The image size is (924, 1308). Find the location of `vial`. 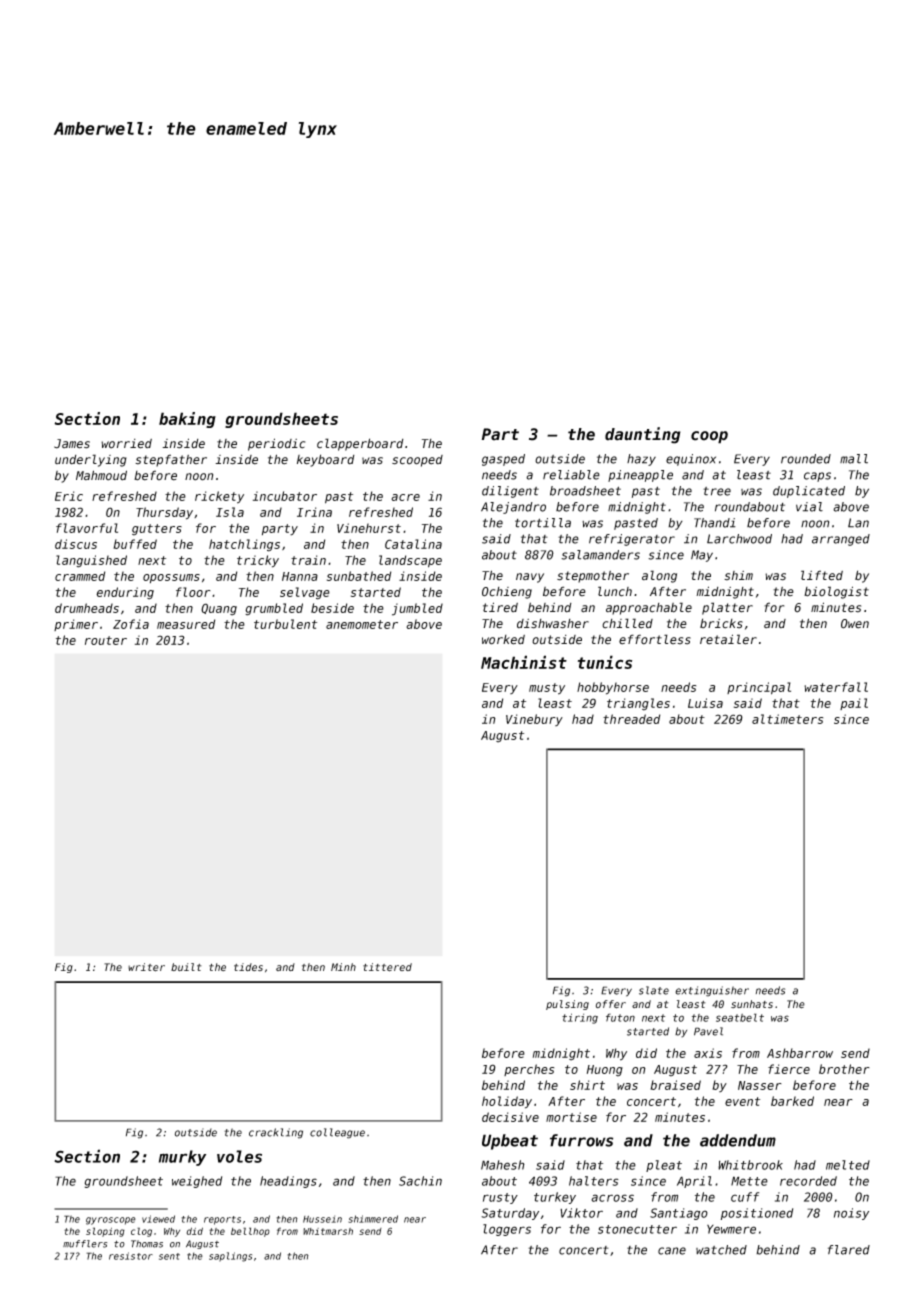

vial is located at coordinates (809, 507).
